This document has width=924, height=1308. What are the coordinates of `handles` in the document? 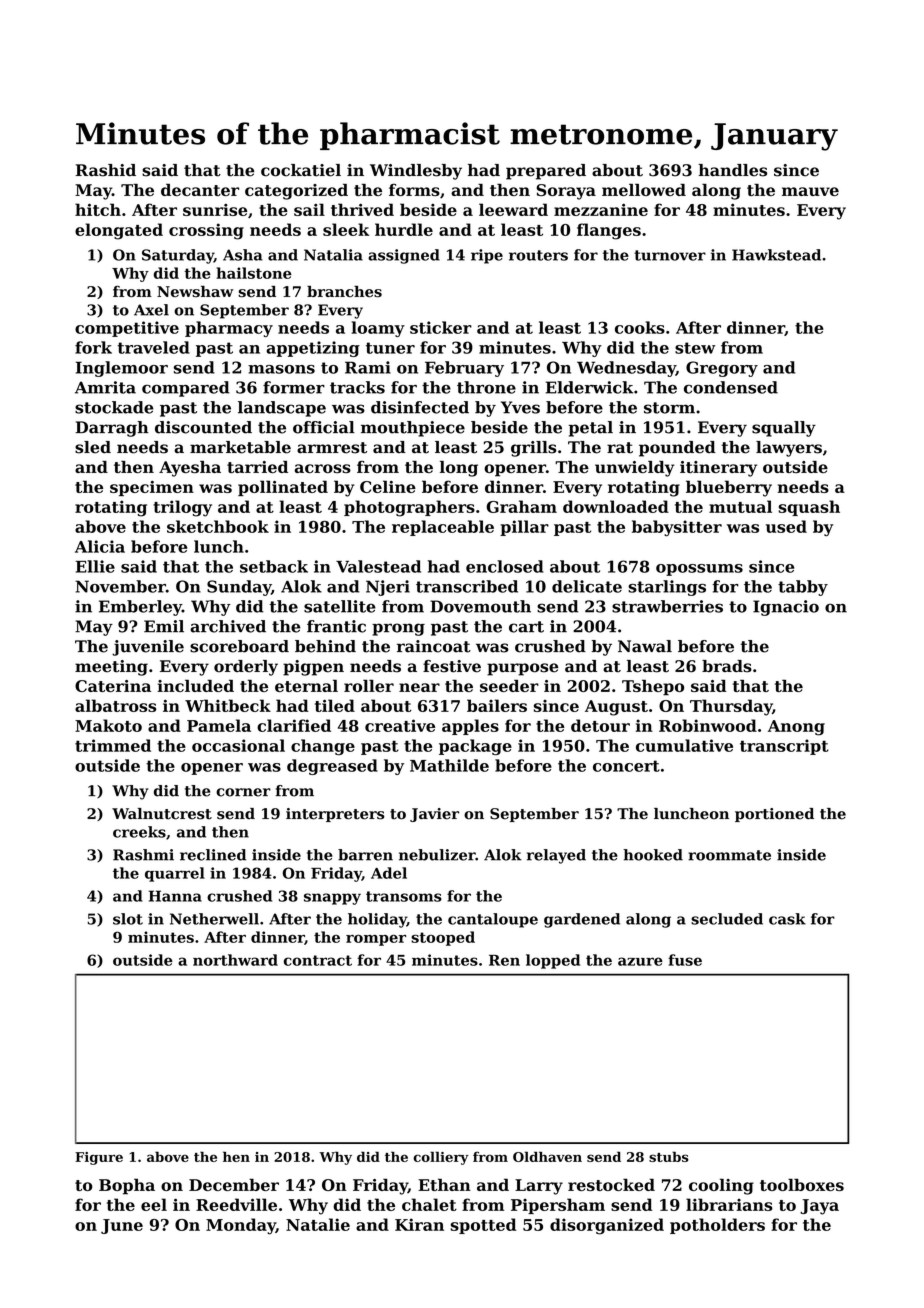 It's located at (732, 170).
